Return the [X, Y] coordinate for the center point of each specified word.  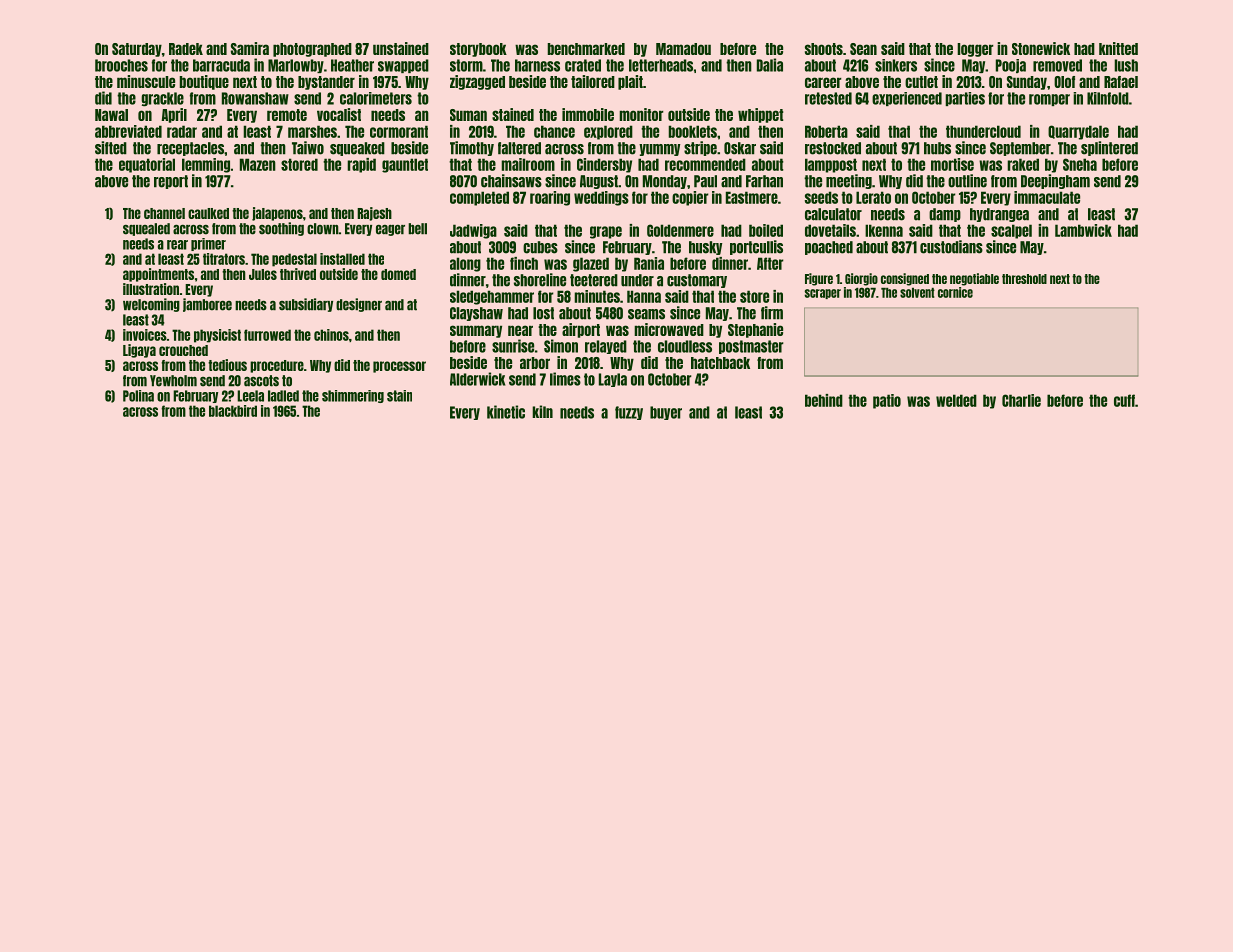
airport [581, 330]
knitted [1118, 48]
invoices [145, 335]
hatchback [720, 363]
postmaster [751, 347]
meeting [849, 181]
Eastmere [752, 197]
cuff [1124, 400]
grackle [162, 99]
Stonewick [1041, 48]
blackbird [233, 411]
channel [164, 213]
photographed [312, 50]
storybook [478, 50]
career [823, 82]
